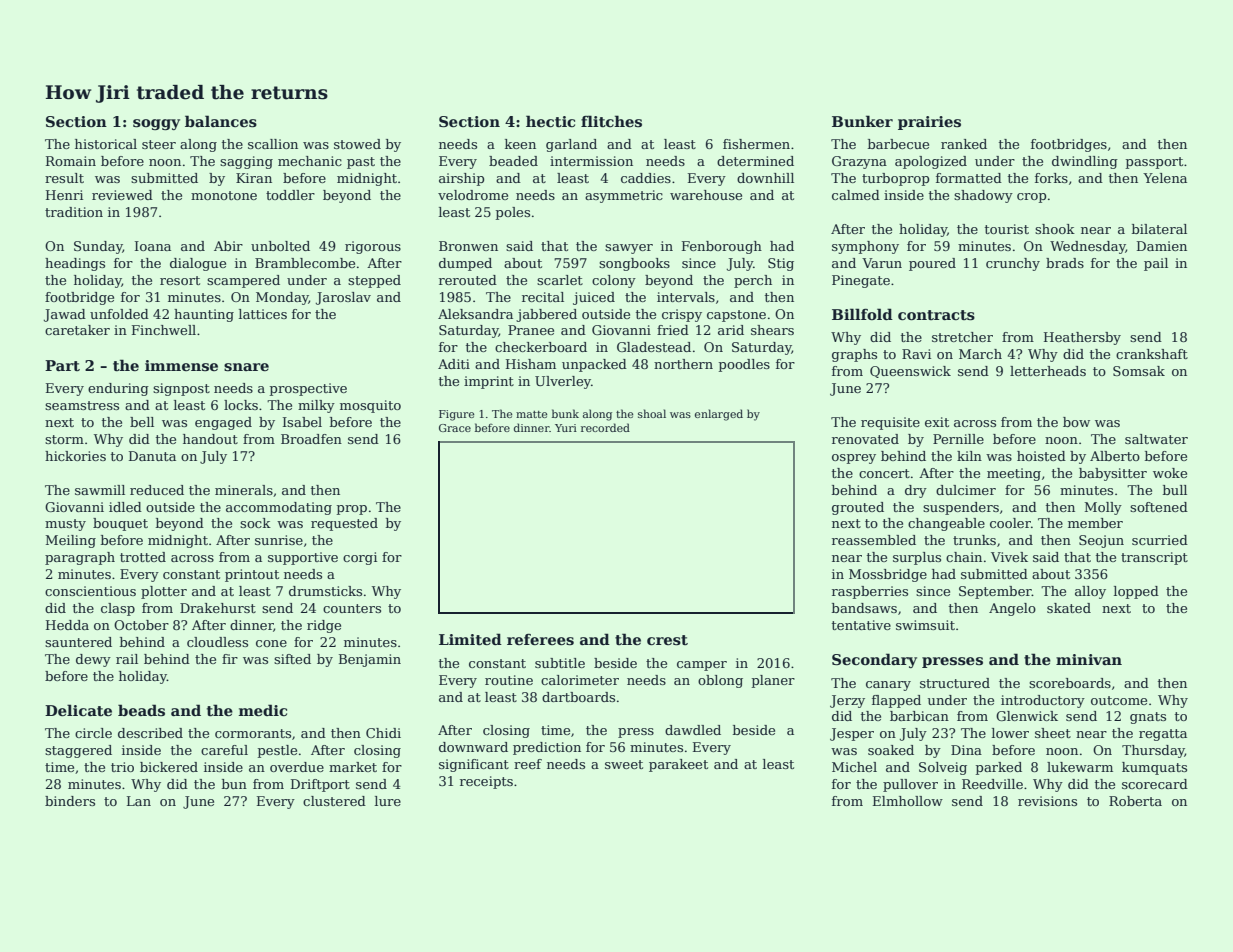 The height and width of the image is (952, 1233). What do you see at coordinates (334, 801) in the image?
I see `clustered` at bounding box center [334, 801].
